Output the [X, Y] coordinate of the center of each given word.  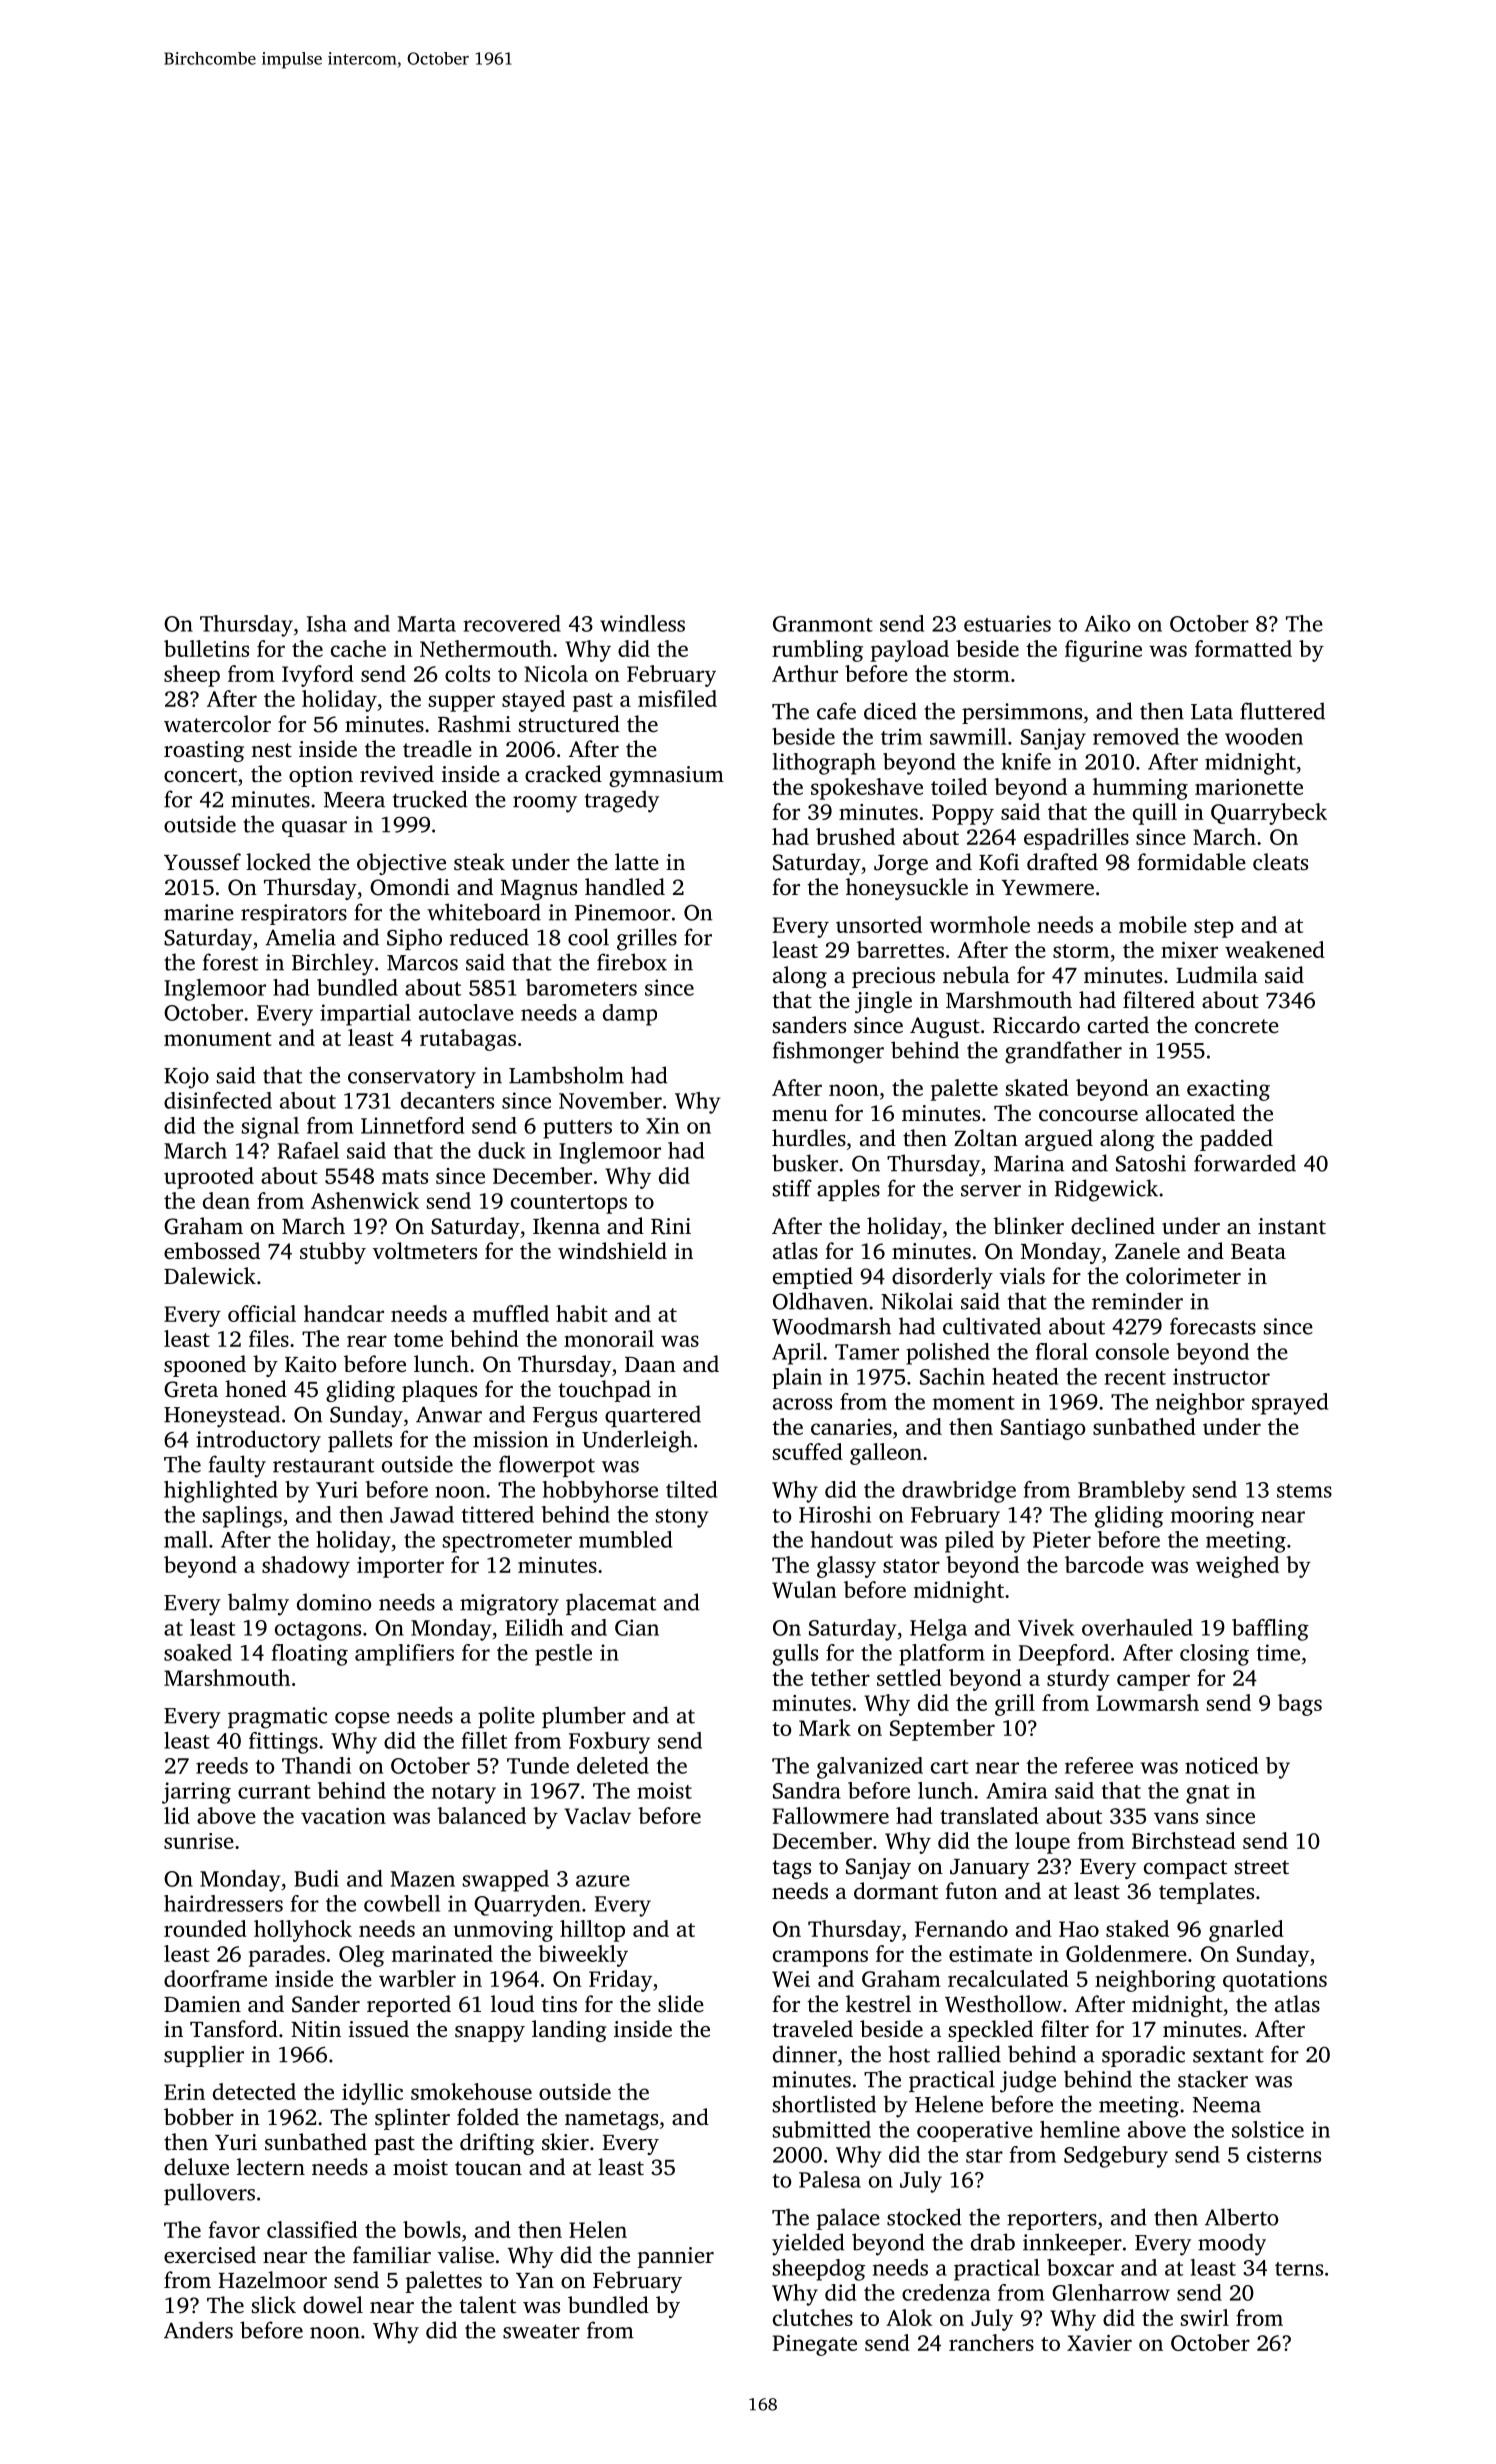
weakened [1275, 949]
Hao [1079, 1929]
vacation [343, 1816]
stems [1304, 1491]
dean [226, 1200]
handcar [344, 1313]
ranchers [991, 2342]
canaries [851, 1427]
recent [1135, 1378]
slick [274, 2305]
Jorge [901, 865]
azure [603, 1881]
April [797, 1354]
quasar [314, 829]
